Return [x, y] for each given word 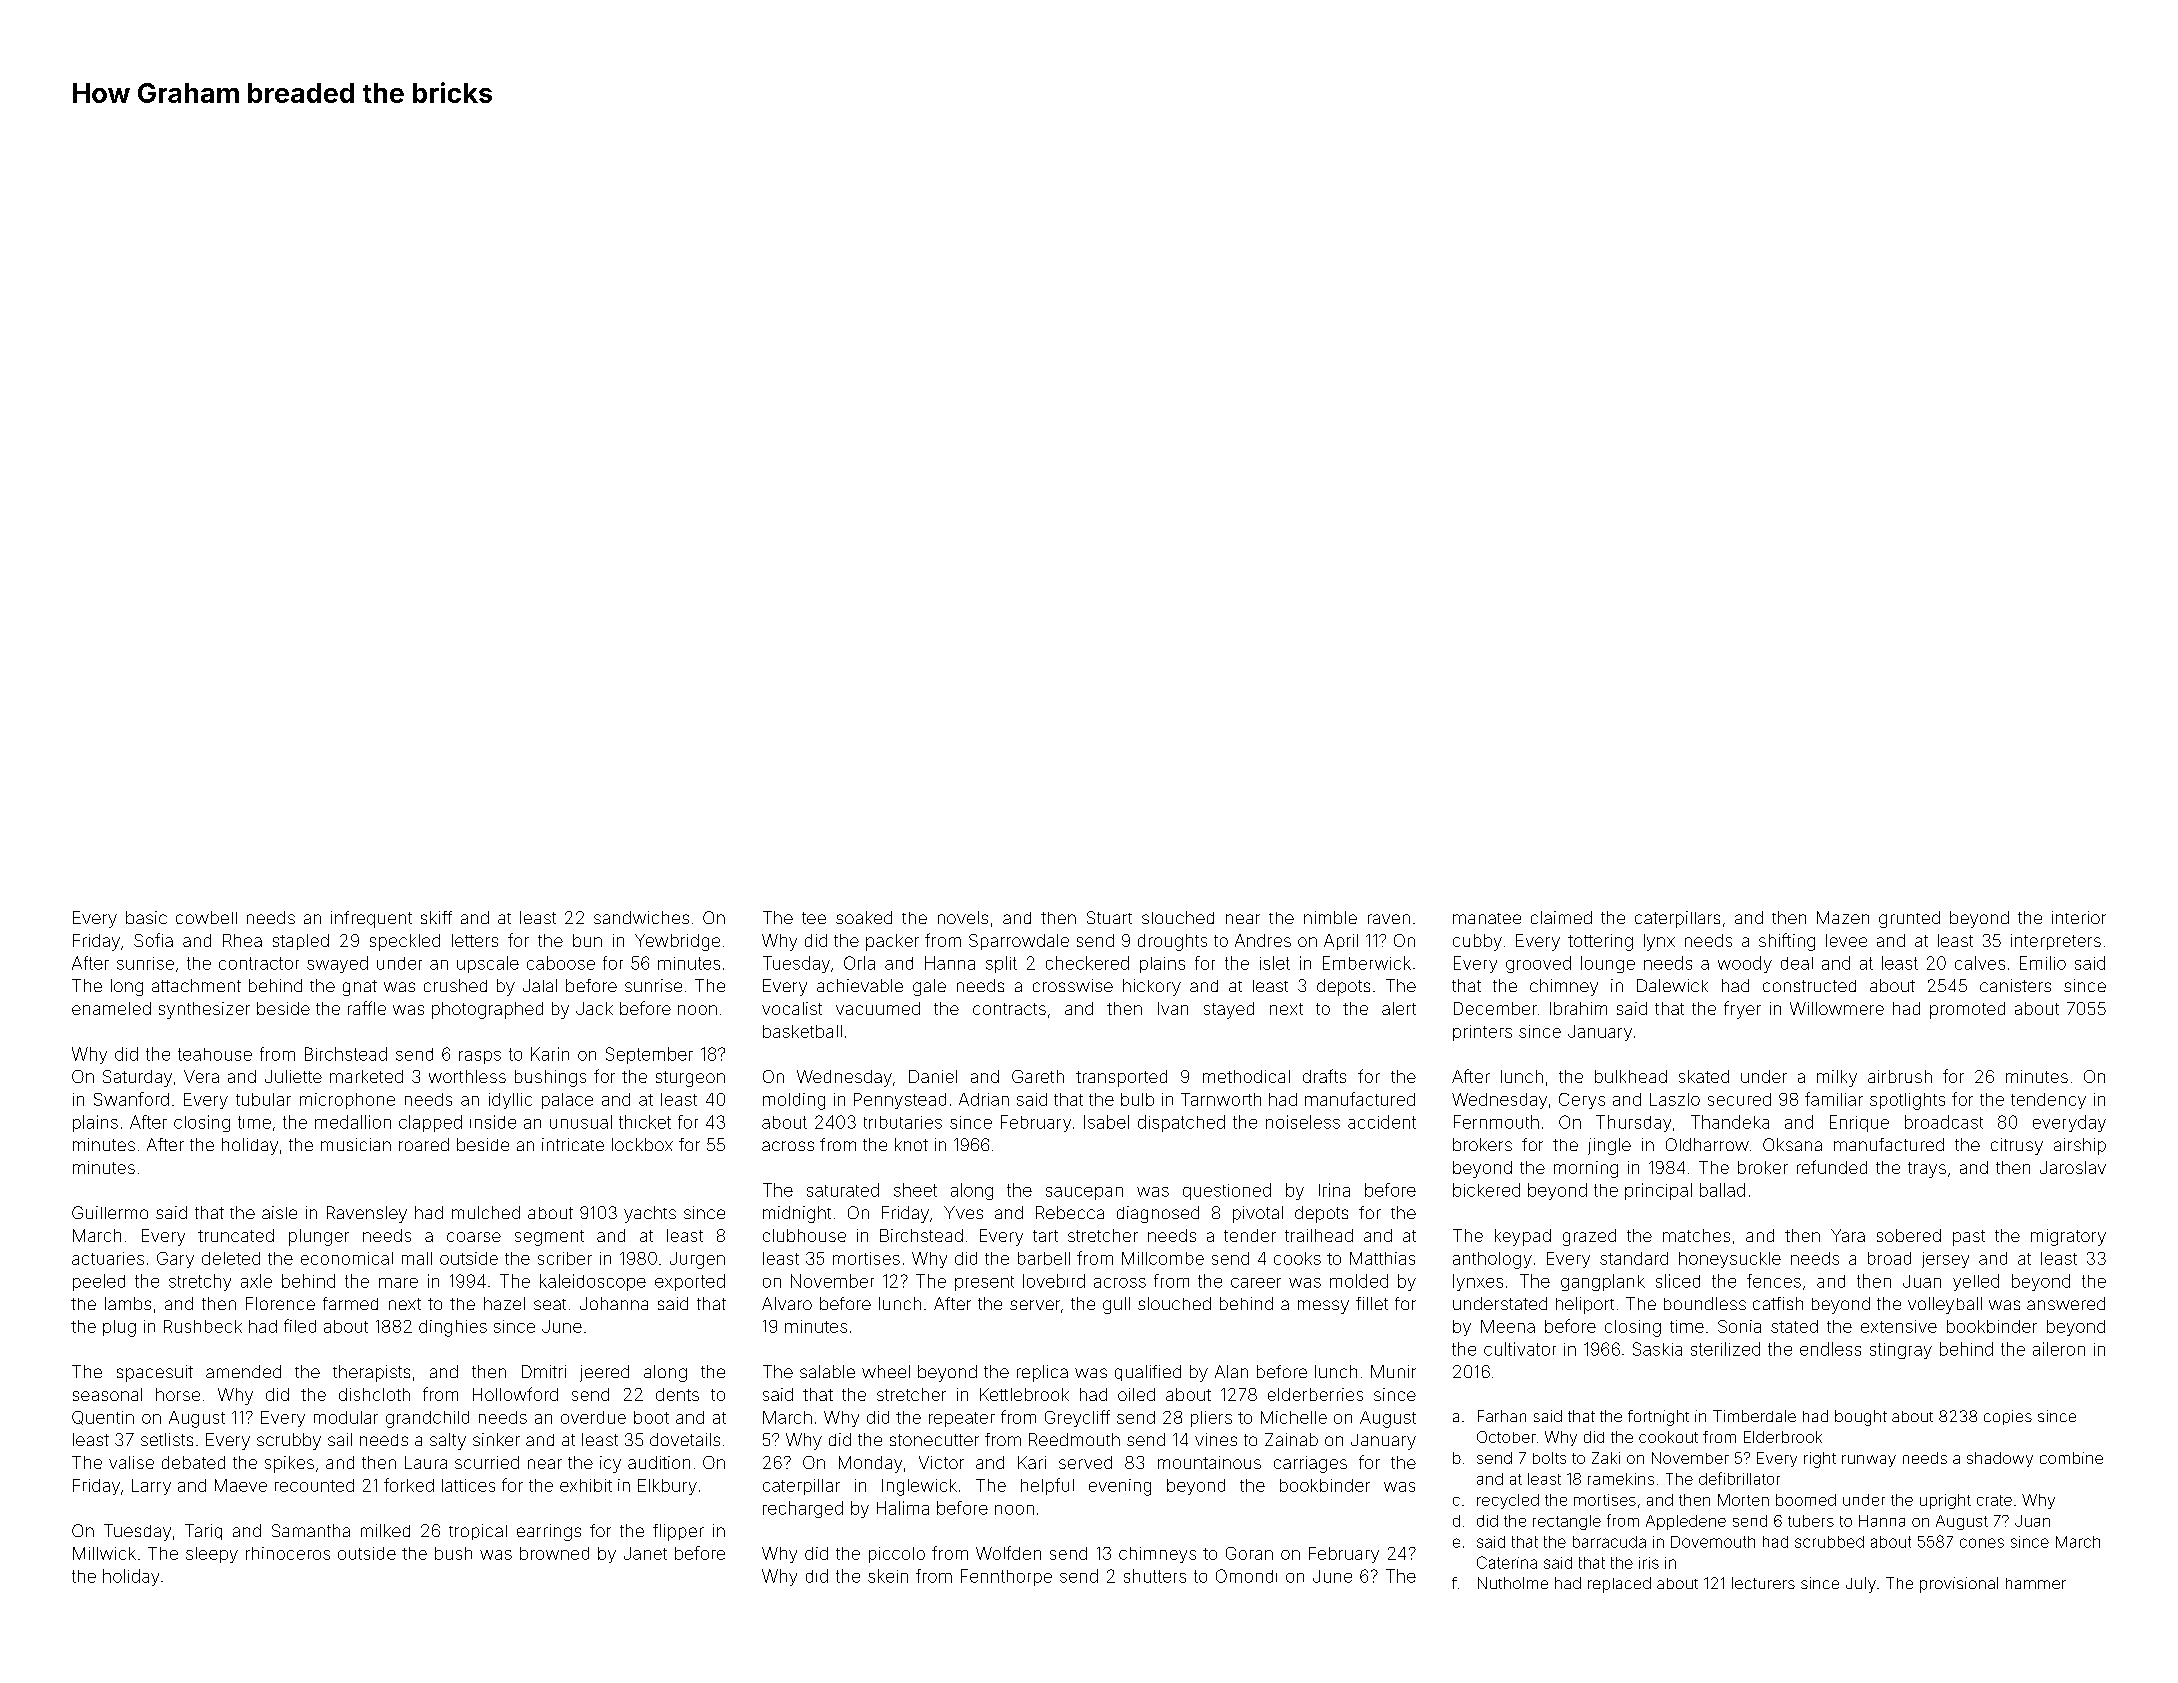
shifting [1787, 942]
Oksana [1792, 1144]
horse [178, 1394]
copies [2008, 1417]
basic [146, 917]
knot [911, 1144]
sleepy [212, 1555]
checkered [1087, 963]
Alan [1231, 1371]
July [1861, 1585]
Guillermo [110, 1212]
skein [888, 1576]
